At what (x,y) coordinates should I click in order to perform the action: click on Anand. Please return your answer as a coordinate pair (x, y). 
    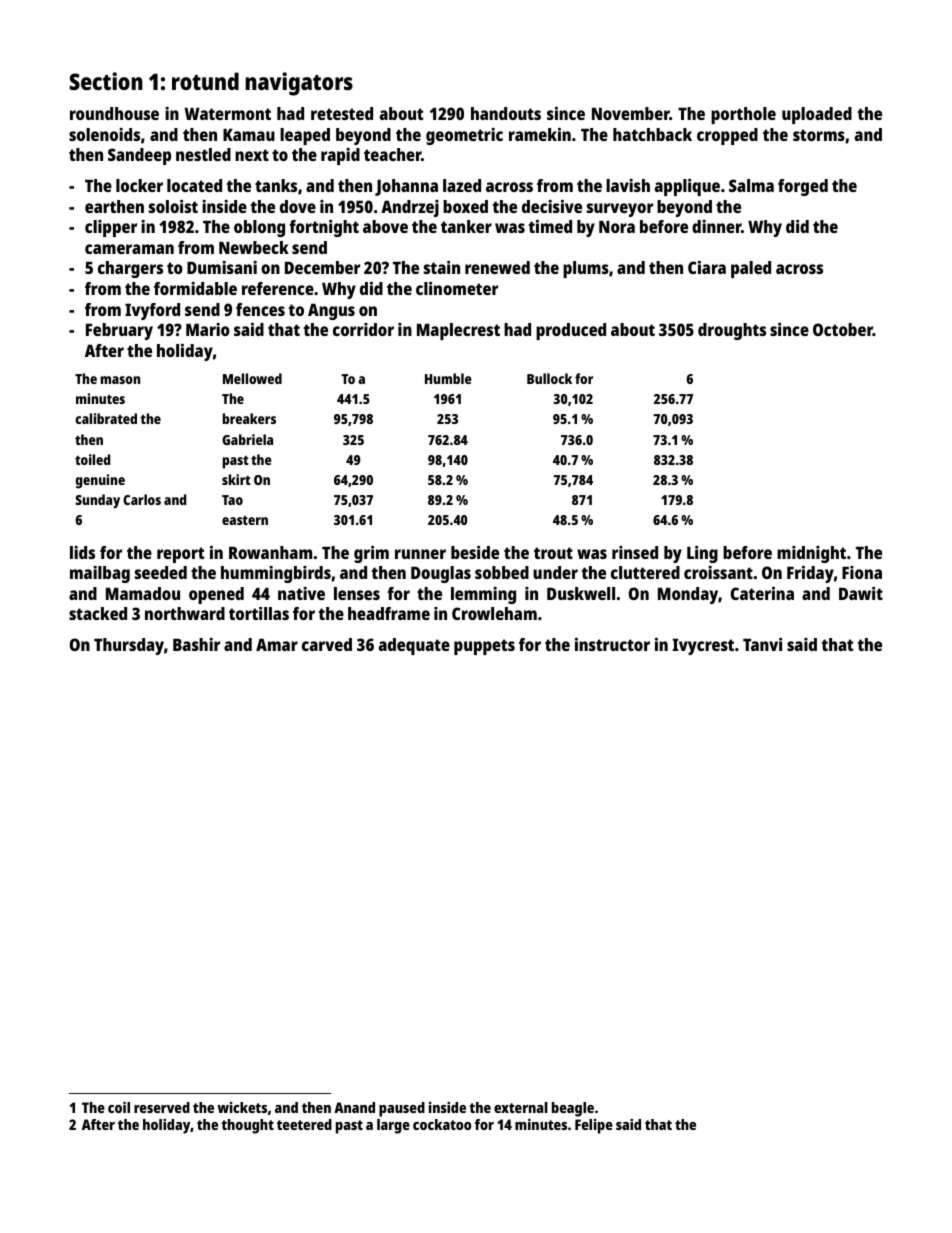
    Looking at the image, I should click on (354, 1107).
